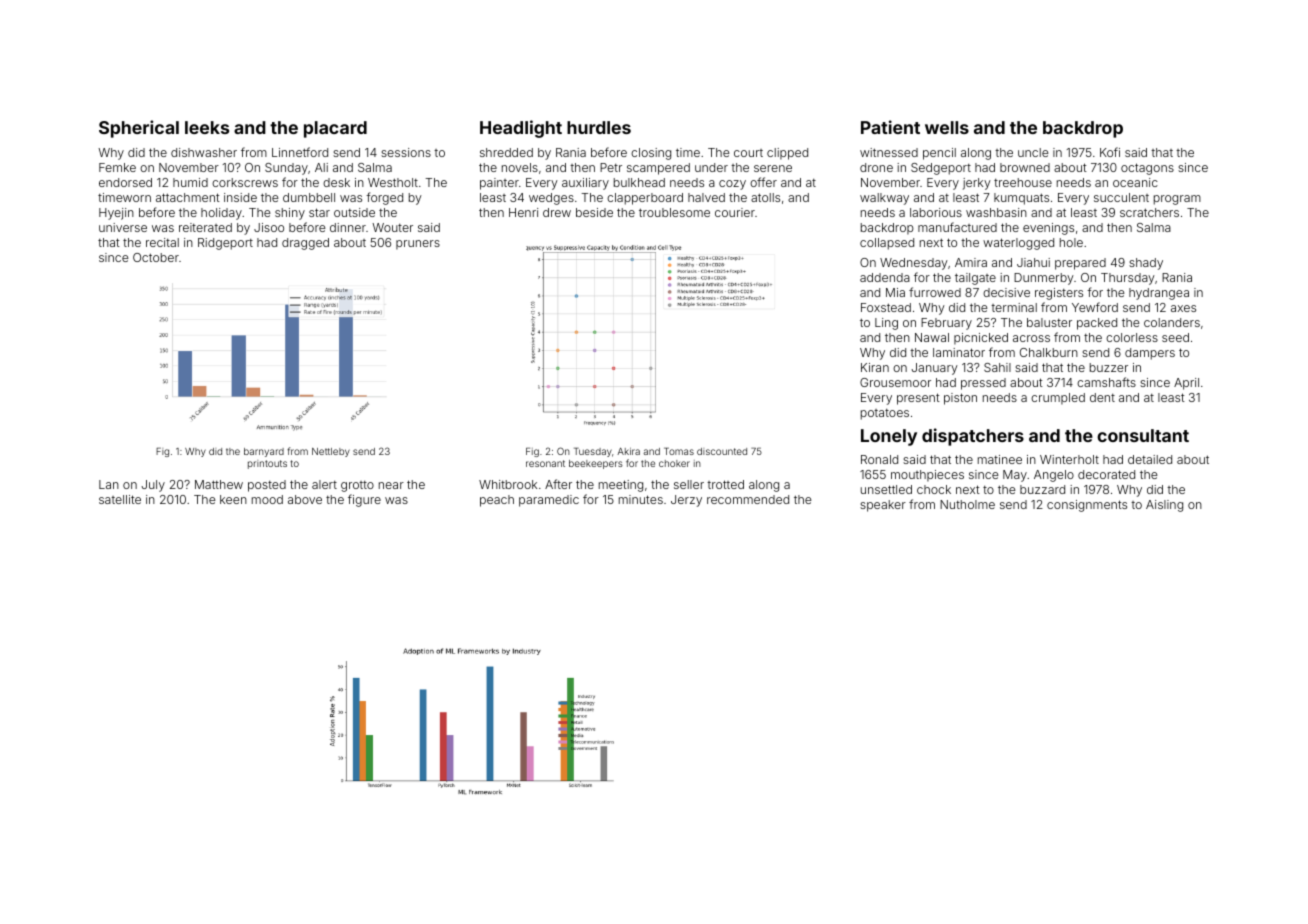 The image size is (1308, 924). I want to click on recital, so click(162, 242).
